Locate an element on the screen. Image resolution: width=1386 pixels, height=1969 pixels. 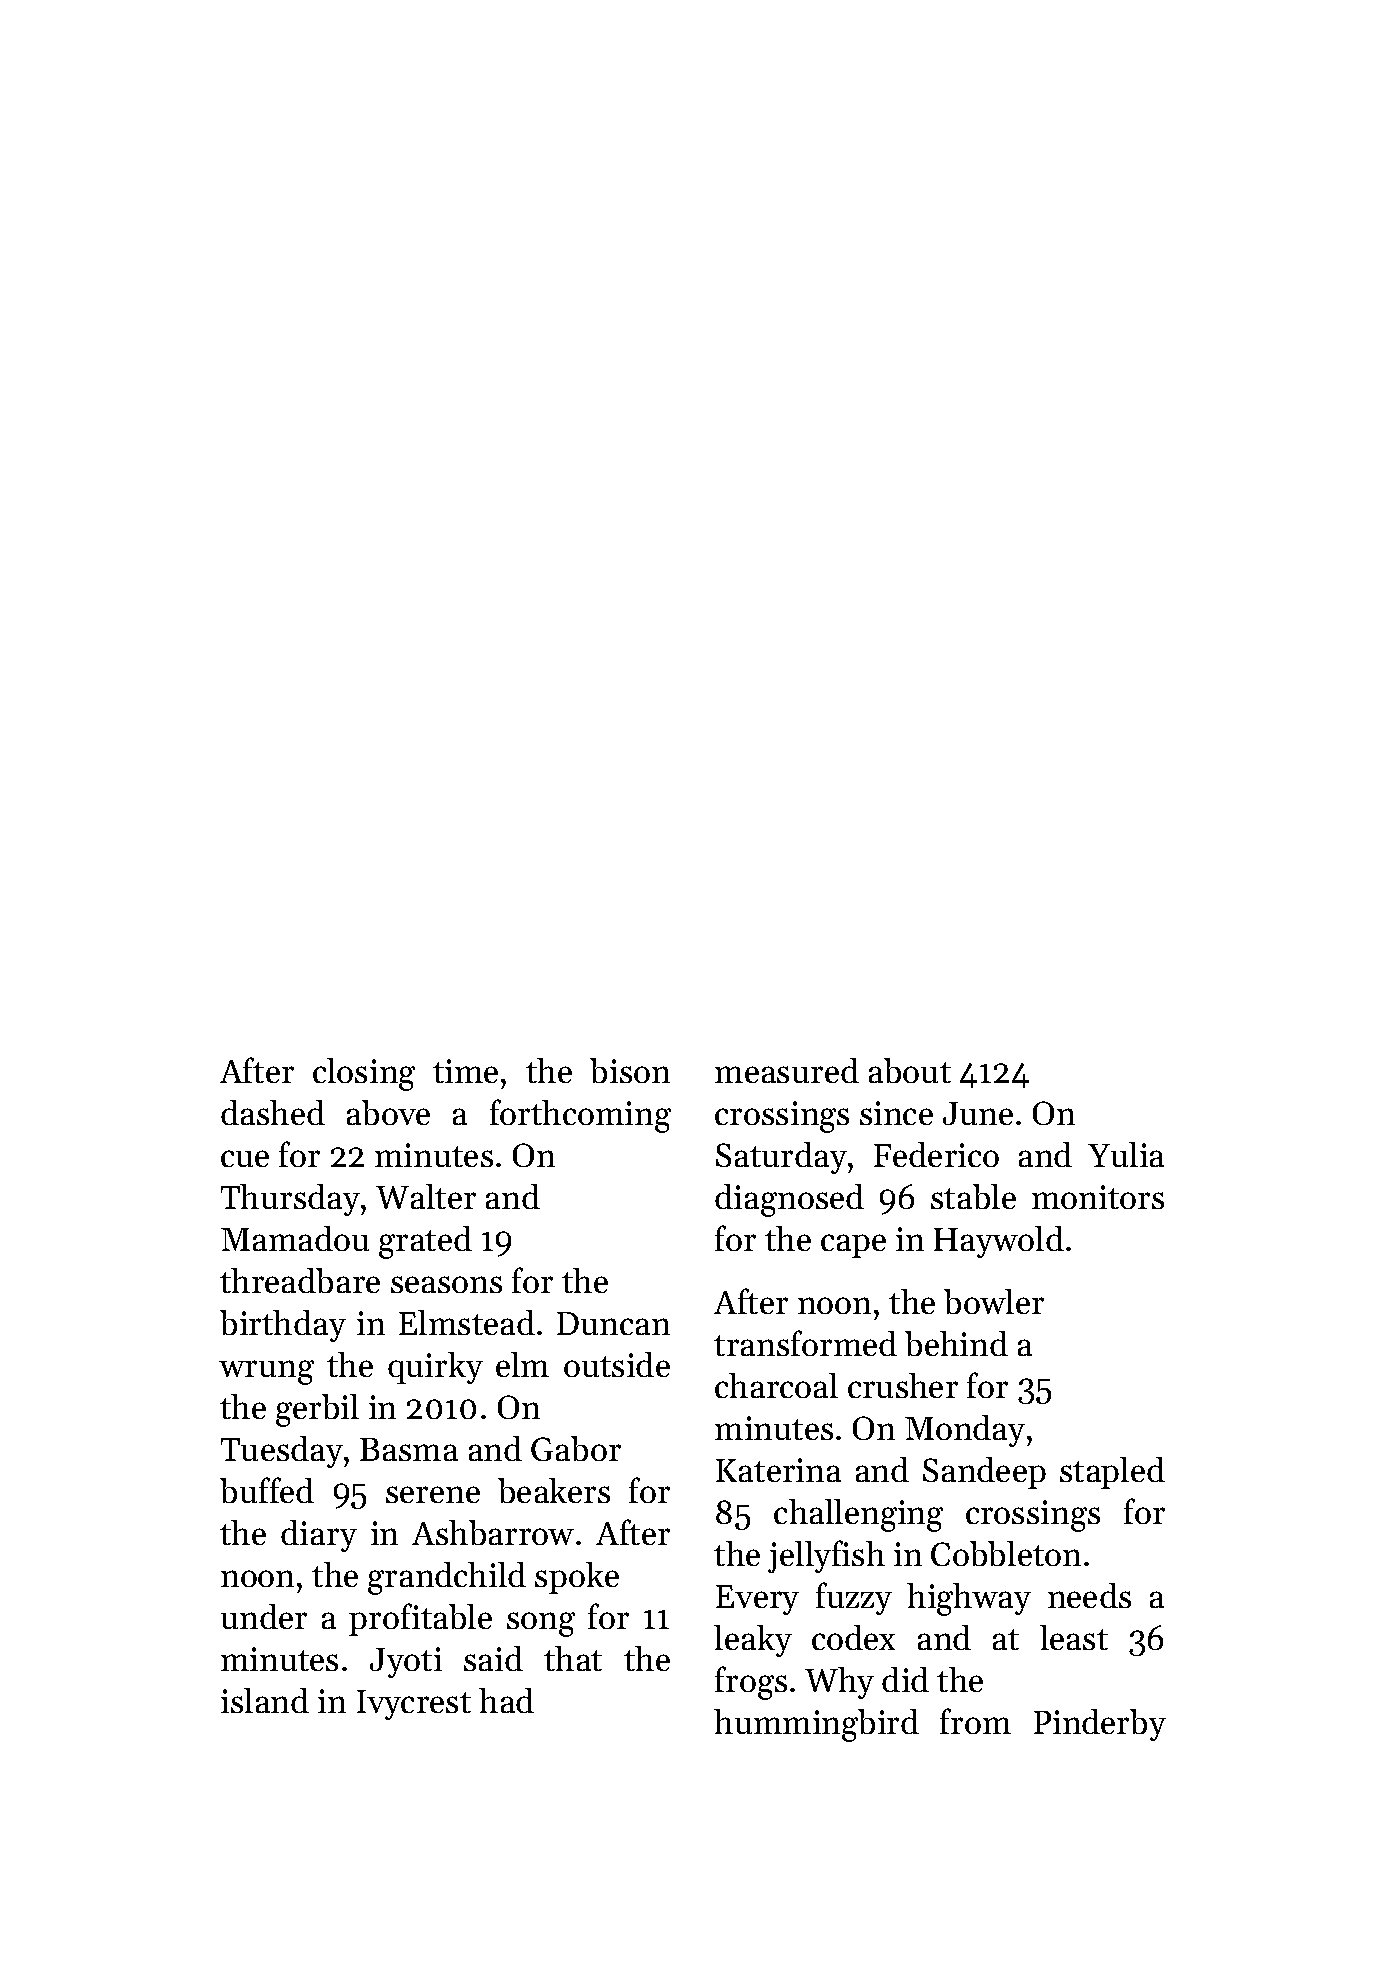
crusher is located at coordinates (903, 1385).
